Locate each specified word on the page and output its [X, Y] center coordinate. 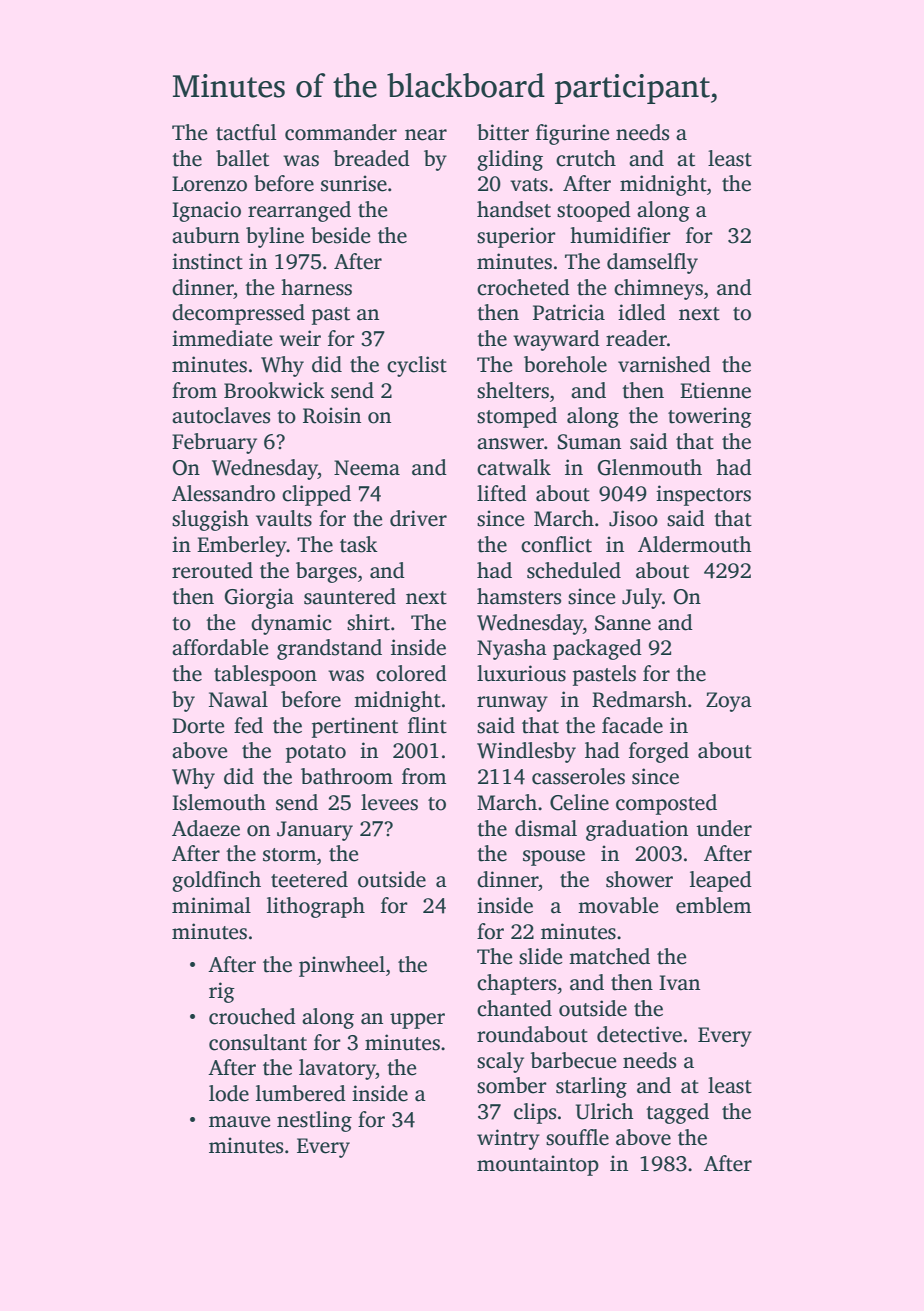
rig [222, 992]
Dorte [198, 726]
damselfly [652, 263]
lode [229, 1093]
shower [639, 879]
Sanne [623, 623]
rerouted [212, 570]
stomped [517, 417]
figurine [572, 134]
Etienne [715, 390]
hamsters [519, 596]
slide [540, 956]
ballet [242, 158]
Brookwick [274, 390]
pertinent [355, 727]
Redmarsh [639, 699]
